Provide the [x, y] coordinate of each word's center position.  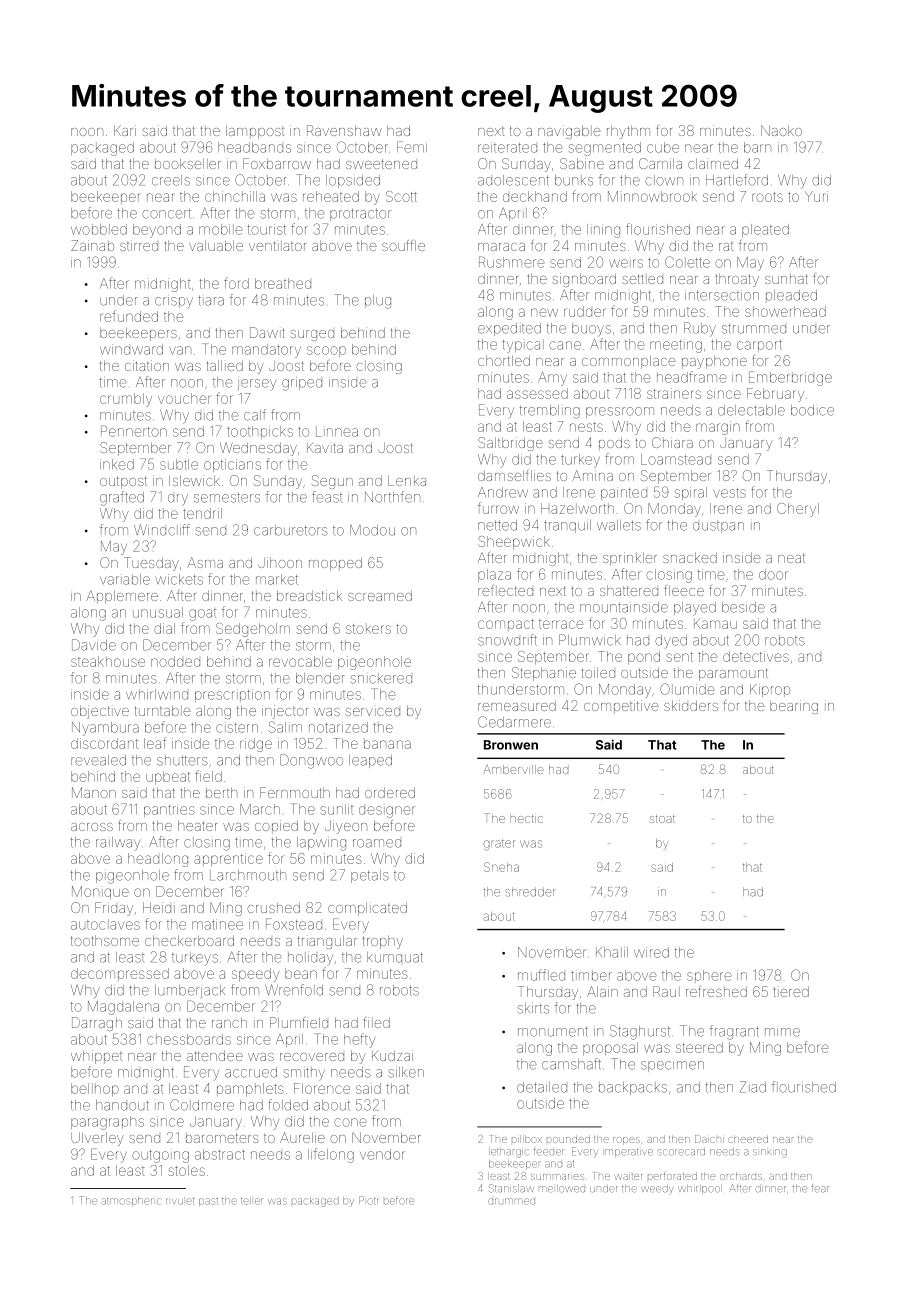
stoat [662, 819]
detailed [542, 1087]
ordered [390, 792]
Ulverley [97, 1139]
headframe [692, 377]
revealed [98, 760]
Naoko [781, 130]
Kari [125, 130]
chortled [504, 360]
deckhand [535, 196]
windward [131, 349]
